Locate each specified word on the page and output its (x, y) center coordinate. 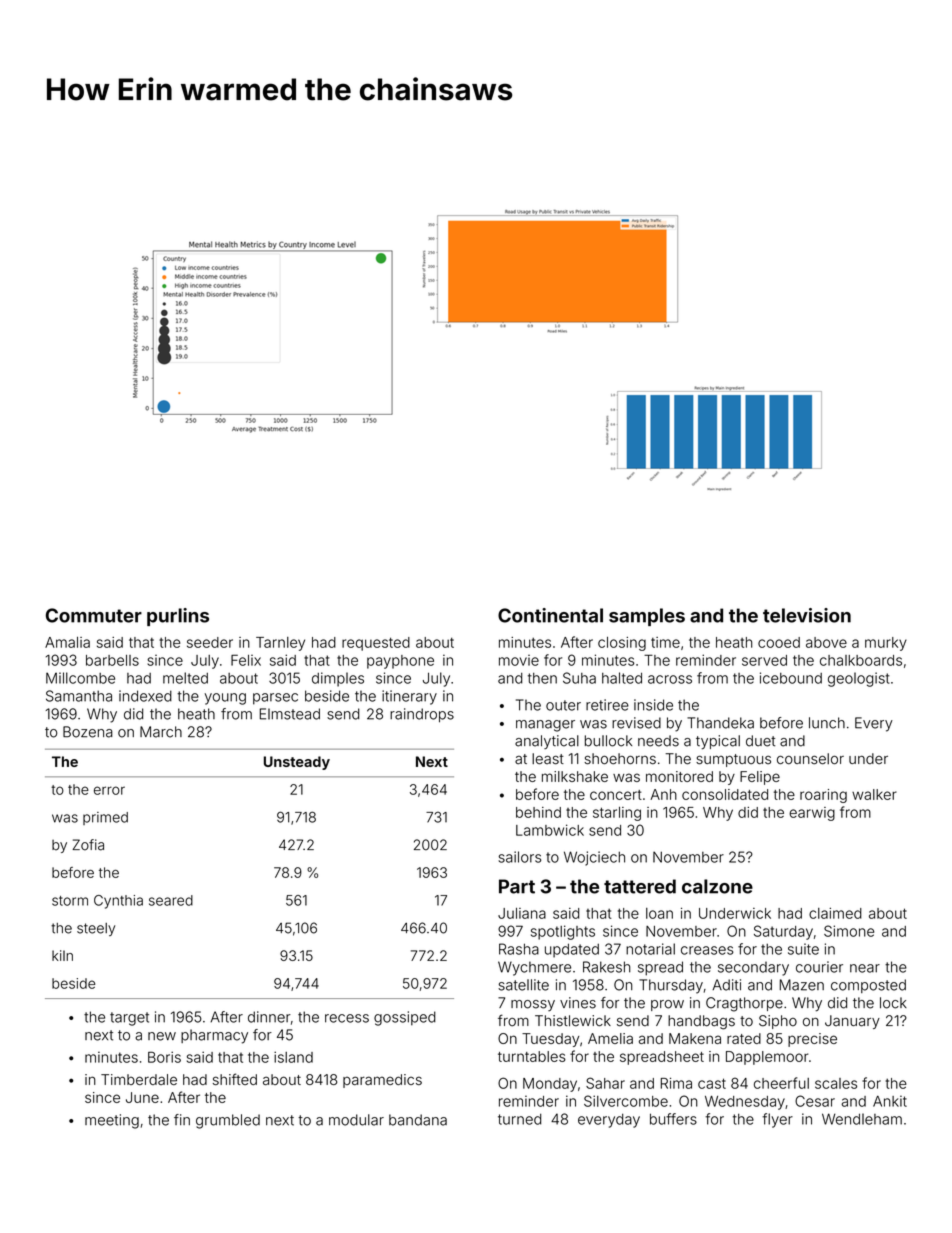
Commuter (94, 615)
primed (105, 818)
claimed (835, 913)
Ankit (890, 1101)
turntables (532, 1056)
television (807, 615)
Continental (550, 615)
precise (812, 1040)
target (129, 1019)
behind (538, 812)
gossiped (405, 1018)
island (293, 1057)
